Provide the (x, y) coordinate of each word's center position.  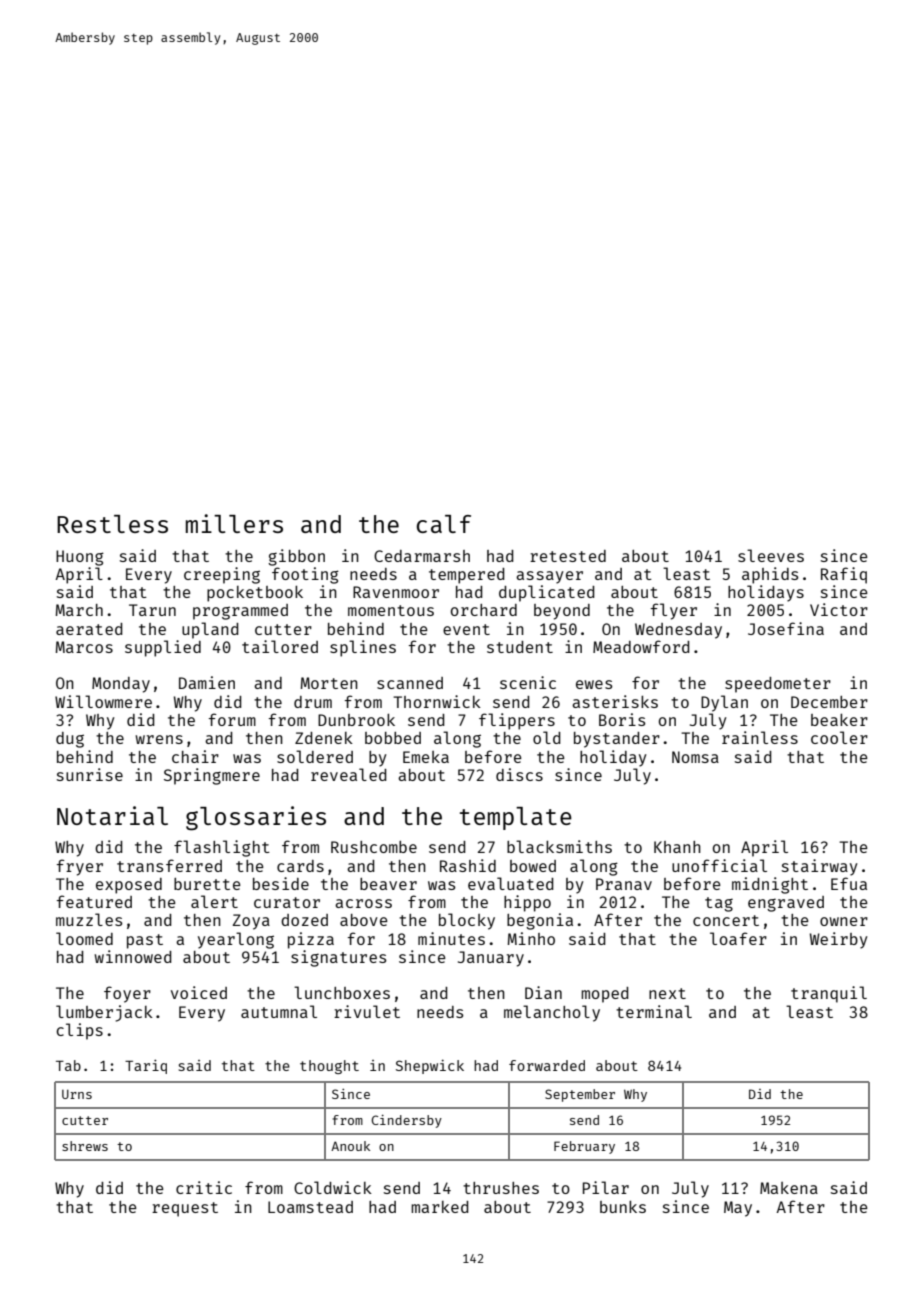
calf (444, 524)
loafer (738, 938)
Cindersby (406, 1121)
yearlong (236, 940)
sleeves (771, 555)
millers (234, 523)
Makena (789, 1188)
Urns (77, 1094)
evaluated (511, 883)
